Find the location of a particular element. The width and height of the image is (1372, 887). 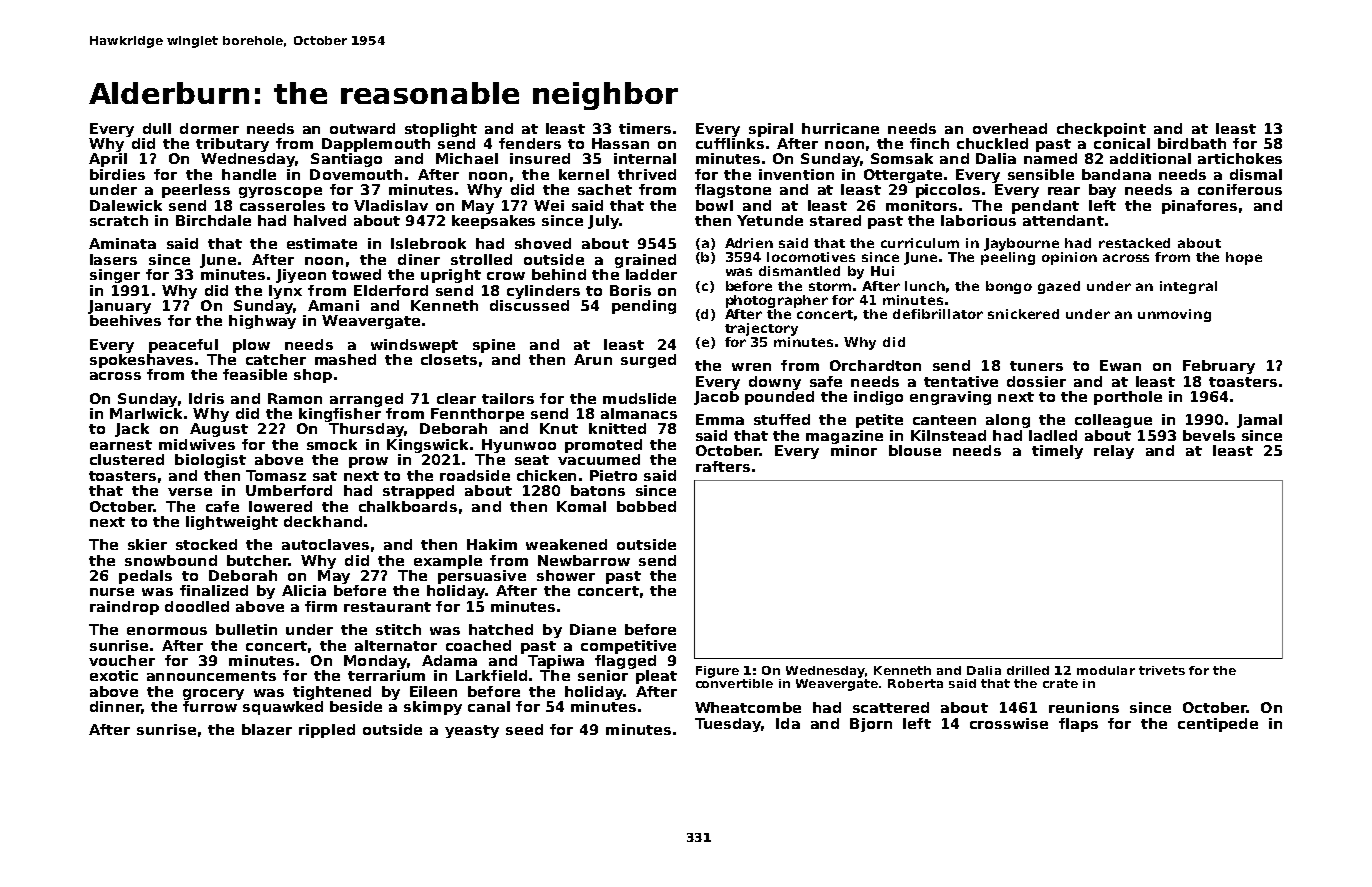

rippled is located at coordinates (327, 731).
